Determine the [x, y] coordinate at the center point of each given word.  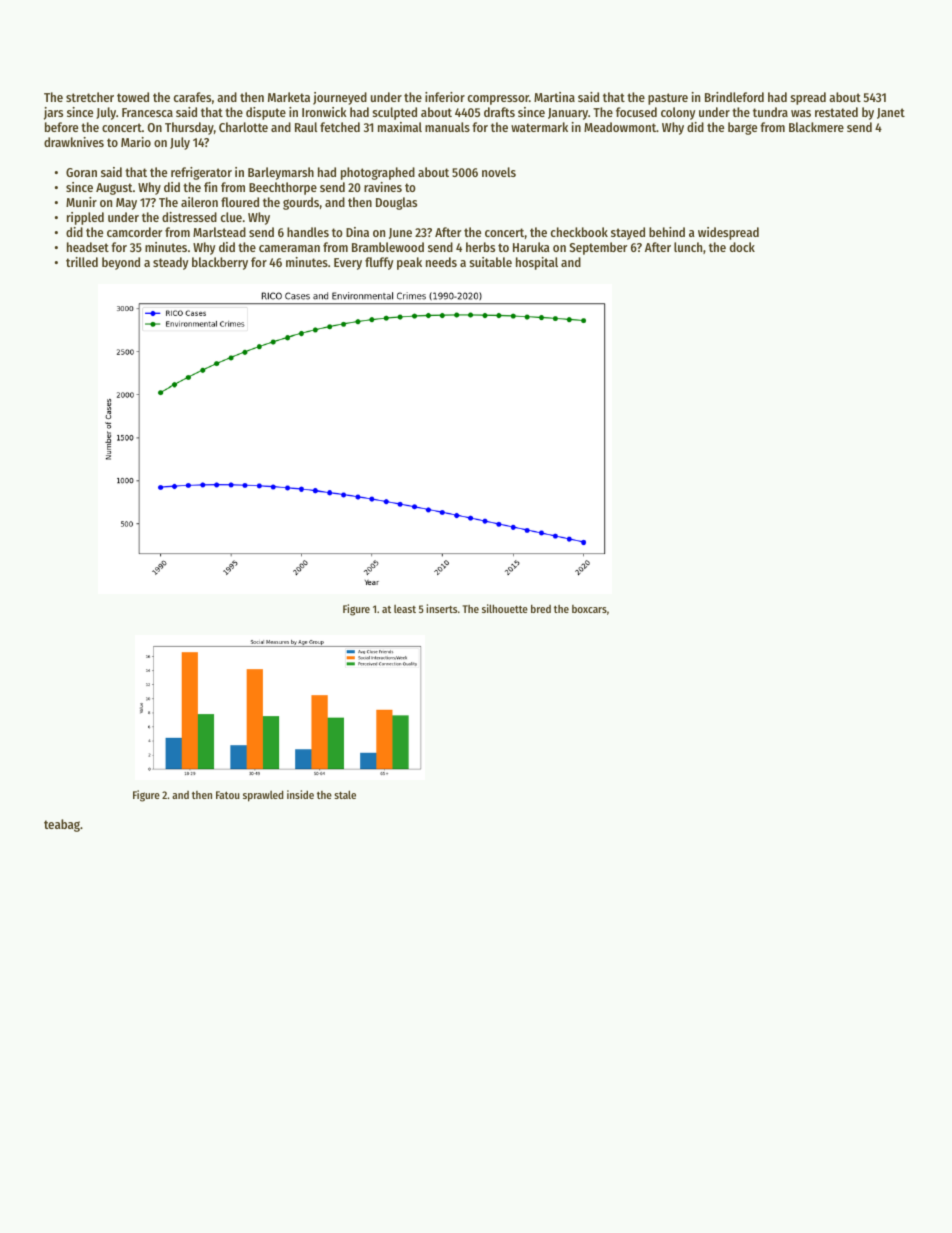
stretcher [90, 97]
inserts [441, 608]
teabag [62, 825]
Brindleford [734, 97]
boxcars [589, 609]
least [405, 609]
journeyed [340, 98]
